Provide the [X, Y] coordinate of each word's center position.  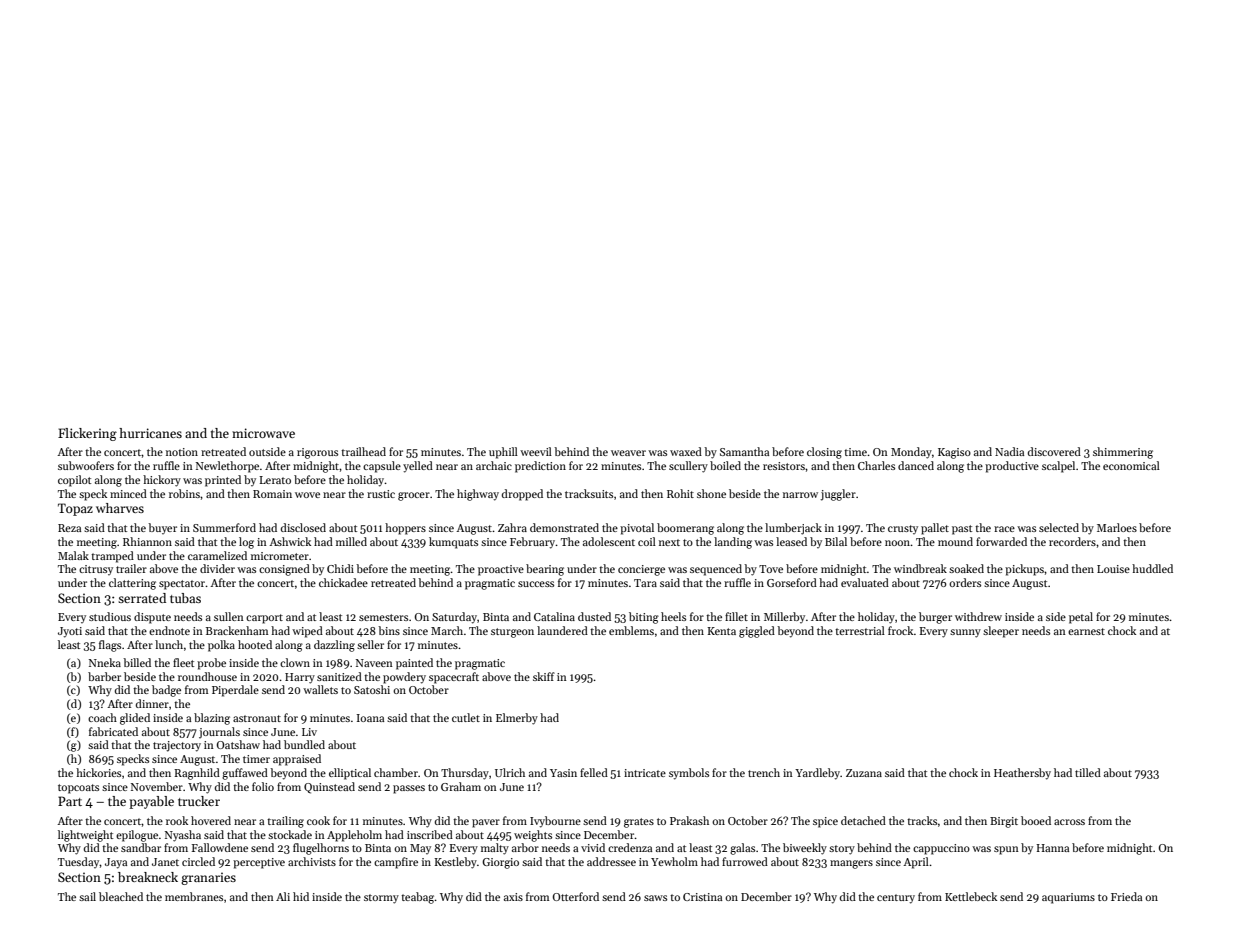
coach [102, 717]
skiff [544, 676]
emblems [631, 630]
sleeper [1001, 632]
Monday [911, 453]
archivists [312, 861]
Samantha [744, 451]
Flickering [87, 434]
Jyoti [70, 632]
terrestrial [860, 630]
